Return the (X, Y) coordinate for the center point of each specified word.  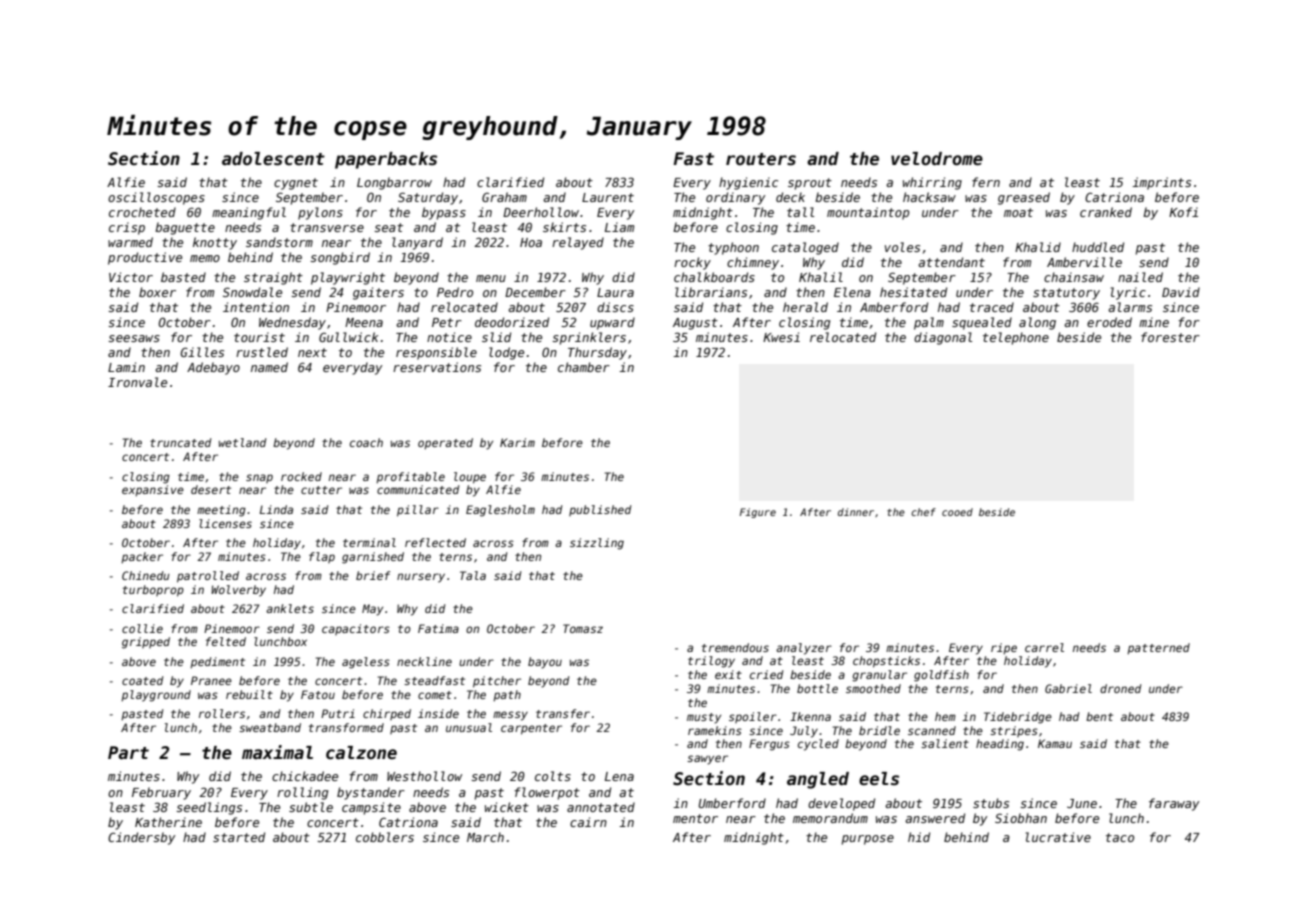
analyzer (804, 649)
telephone (1016, 338)
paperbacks (386, 160)
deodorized (512, 322)
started (239, 837)
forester (1170, 337)
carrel (1044, 647)
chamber (584, 367)
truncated (180, 442)
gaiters (378, 293)
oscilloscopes (156, 198)
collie (142, 628)
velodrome (937, 159)
